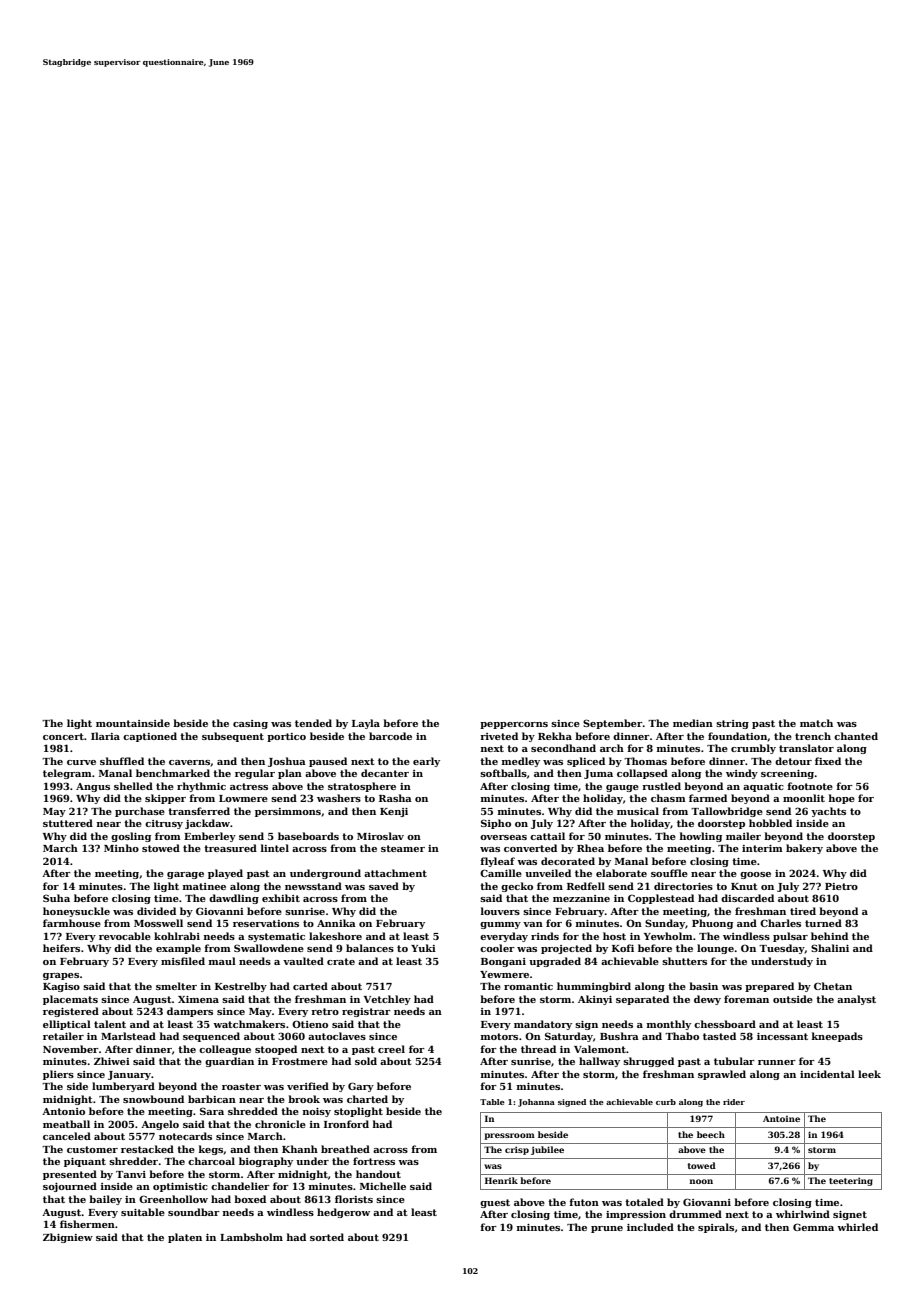 The width and height of the page is (924, 1308). Describe the element at coordinates (830, 948) in the page. I see `Shalini` at that location.
